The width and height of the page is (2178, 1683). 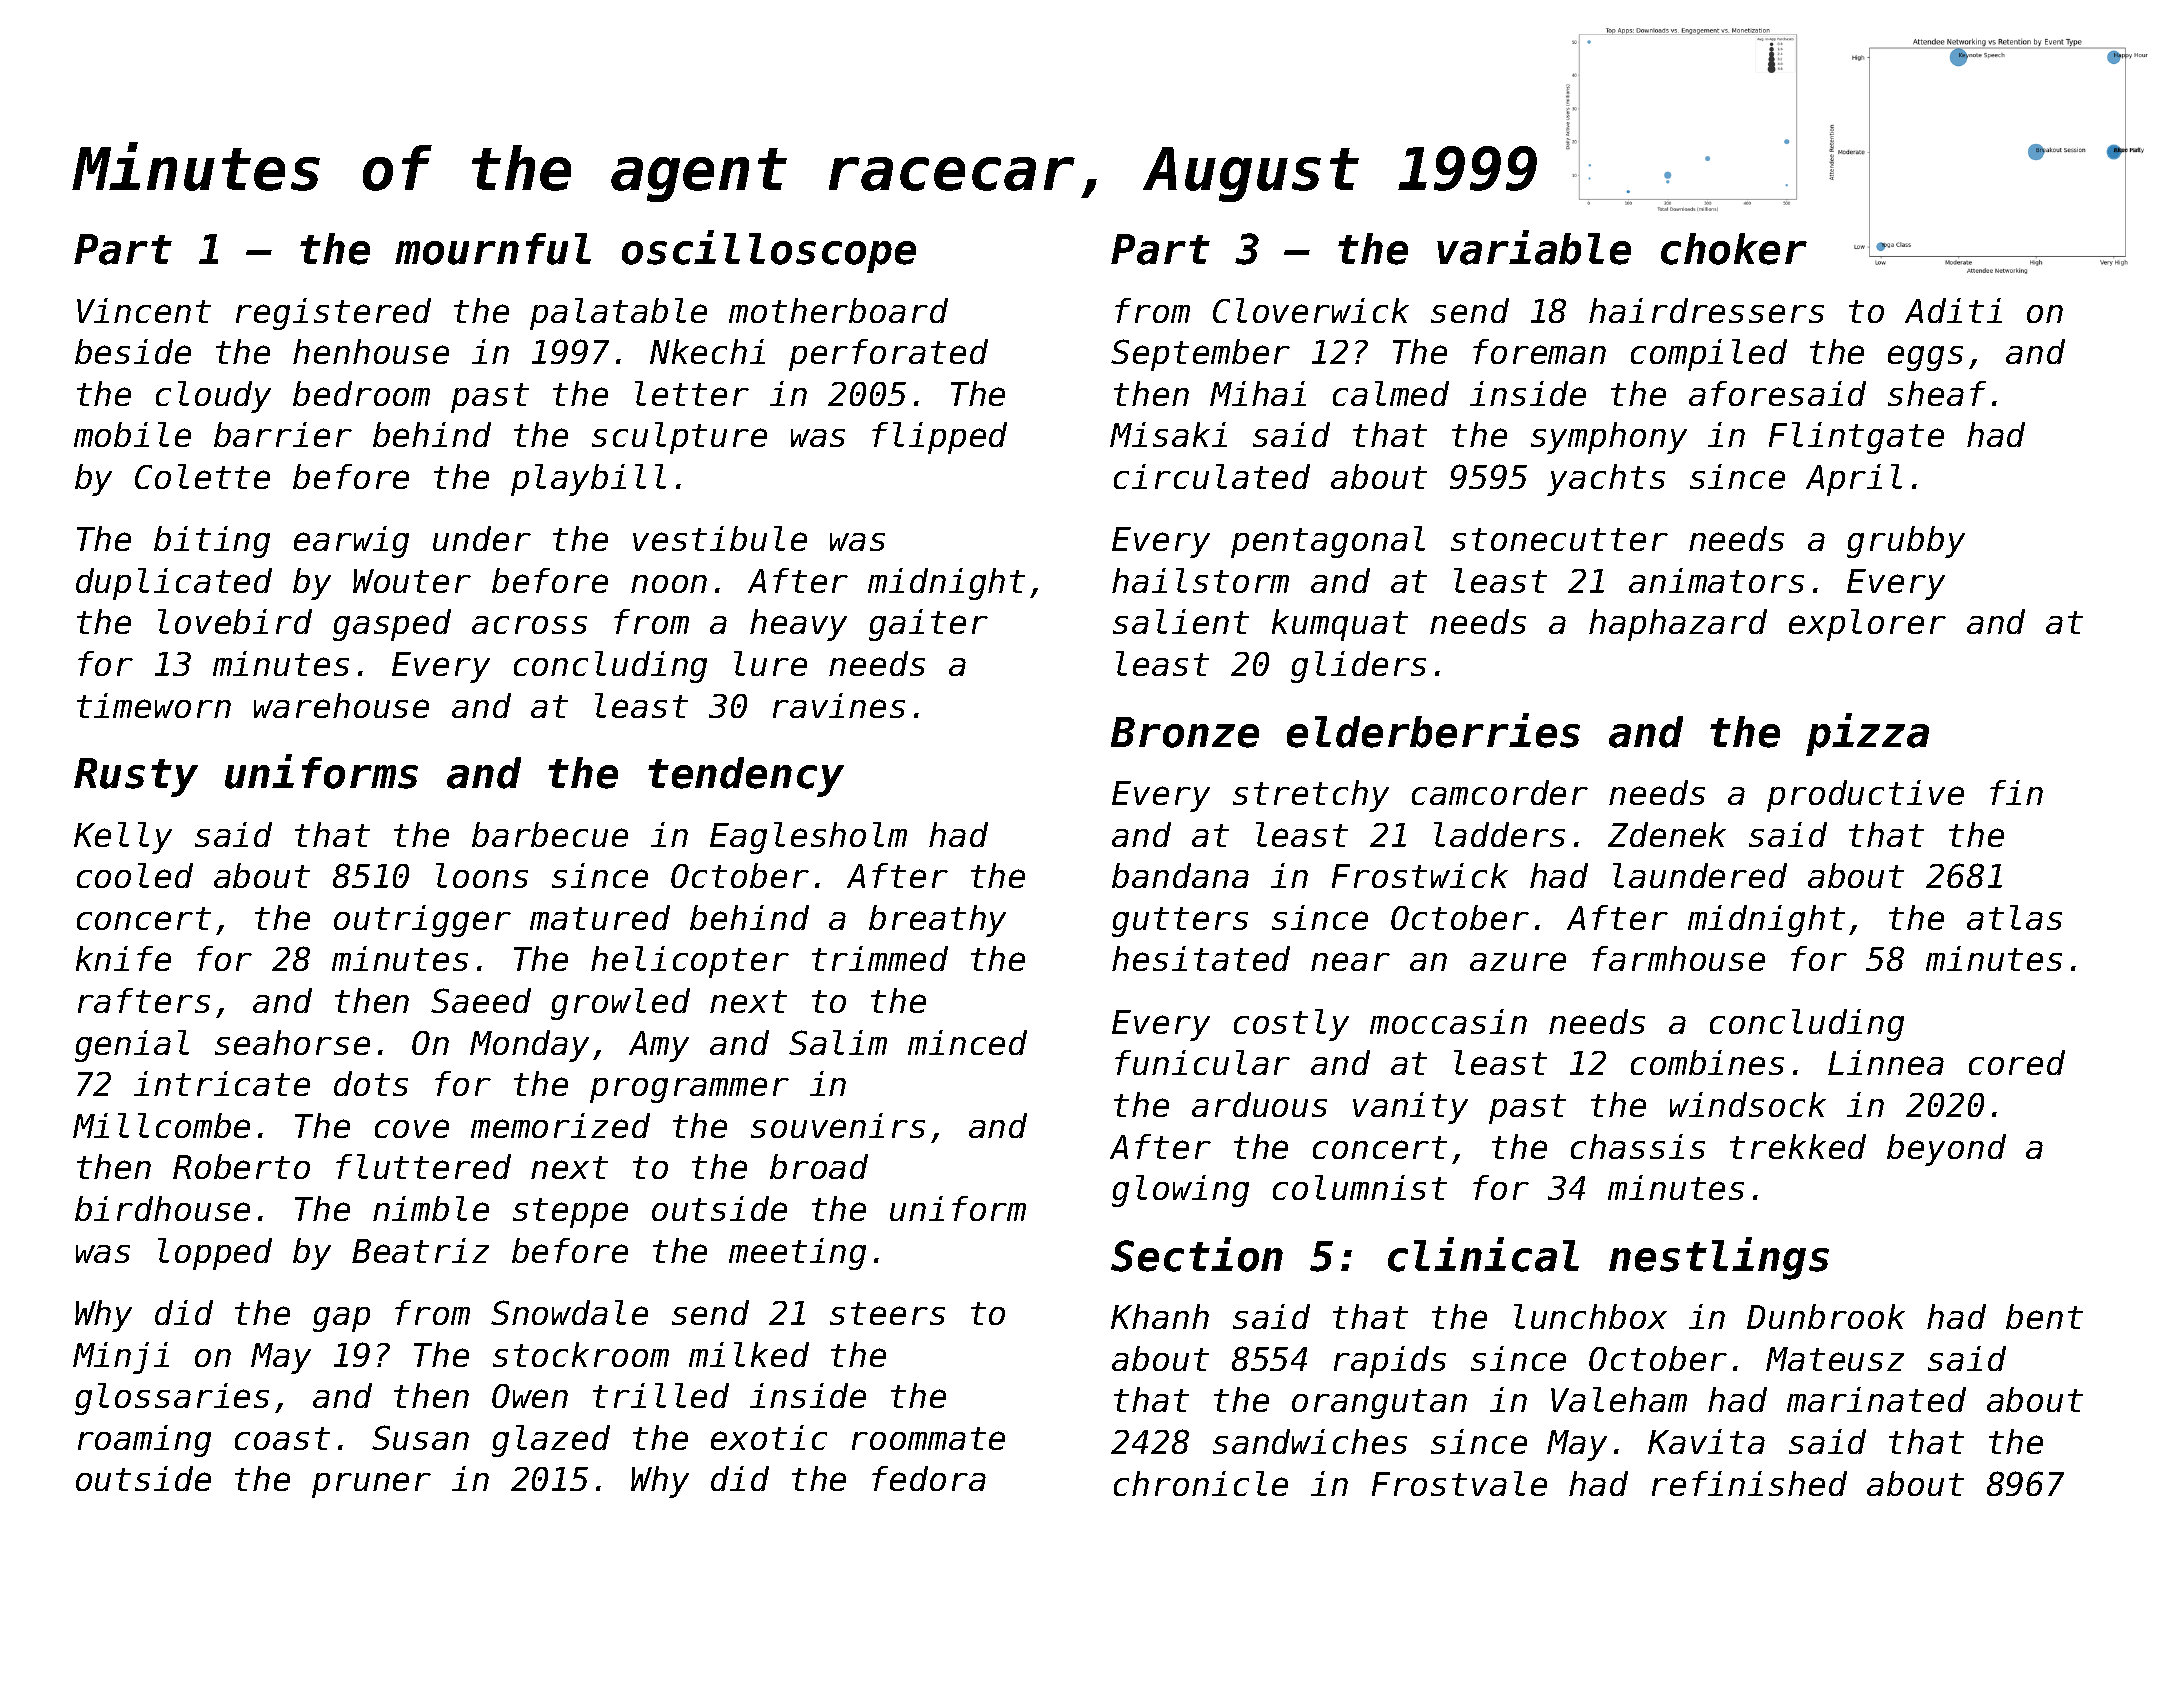 I want to click on palatable, so click(x=618, y=314).
